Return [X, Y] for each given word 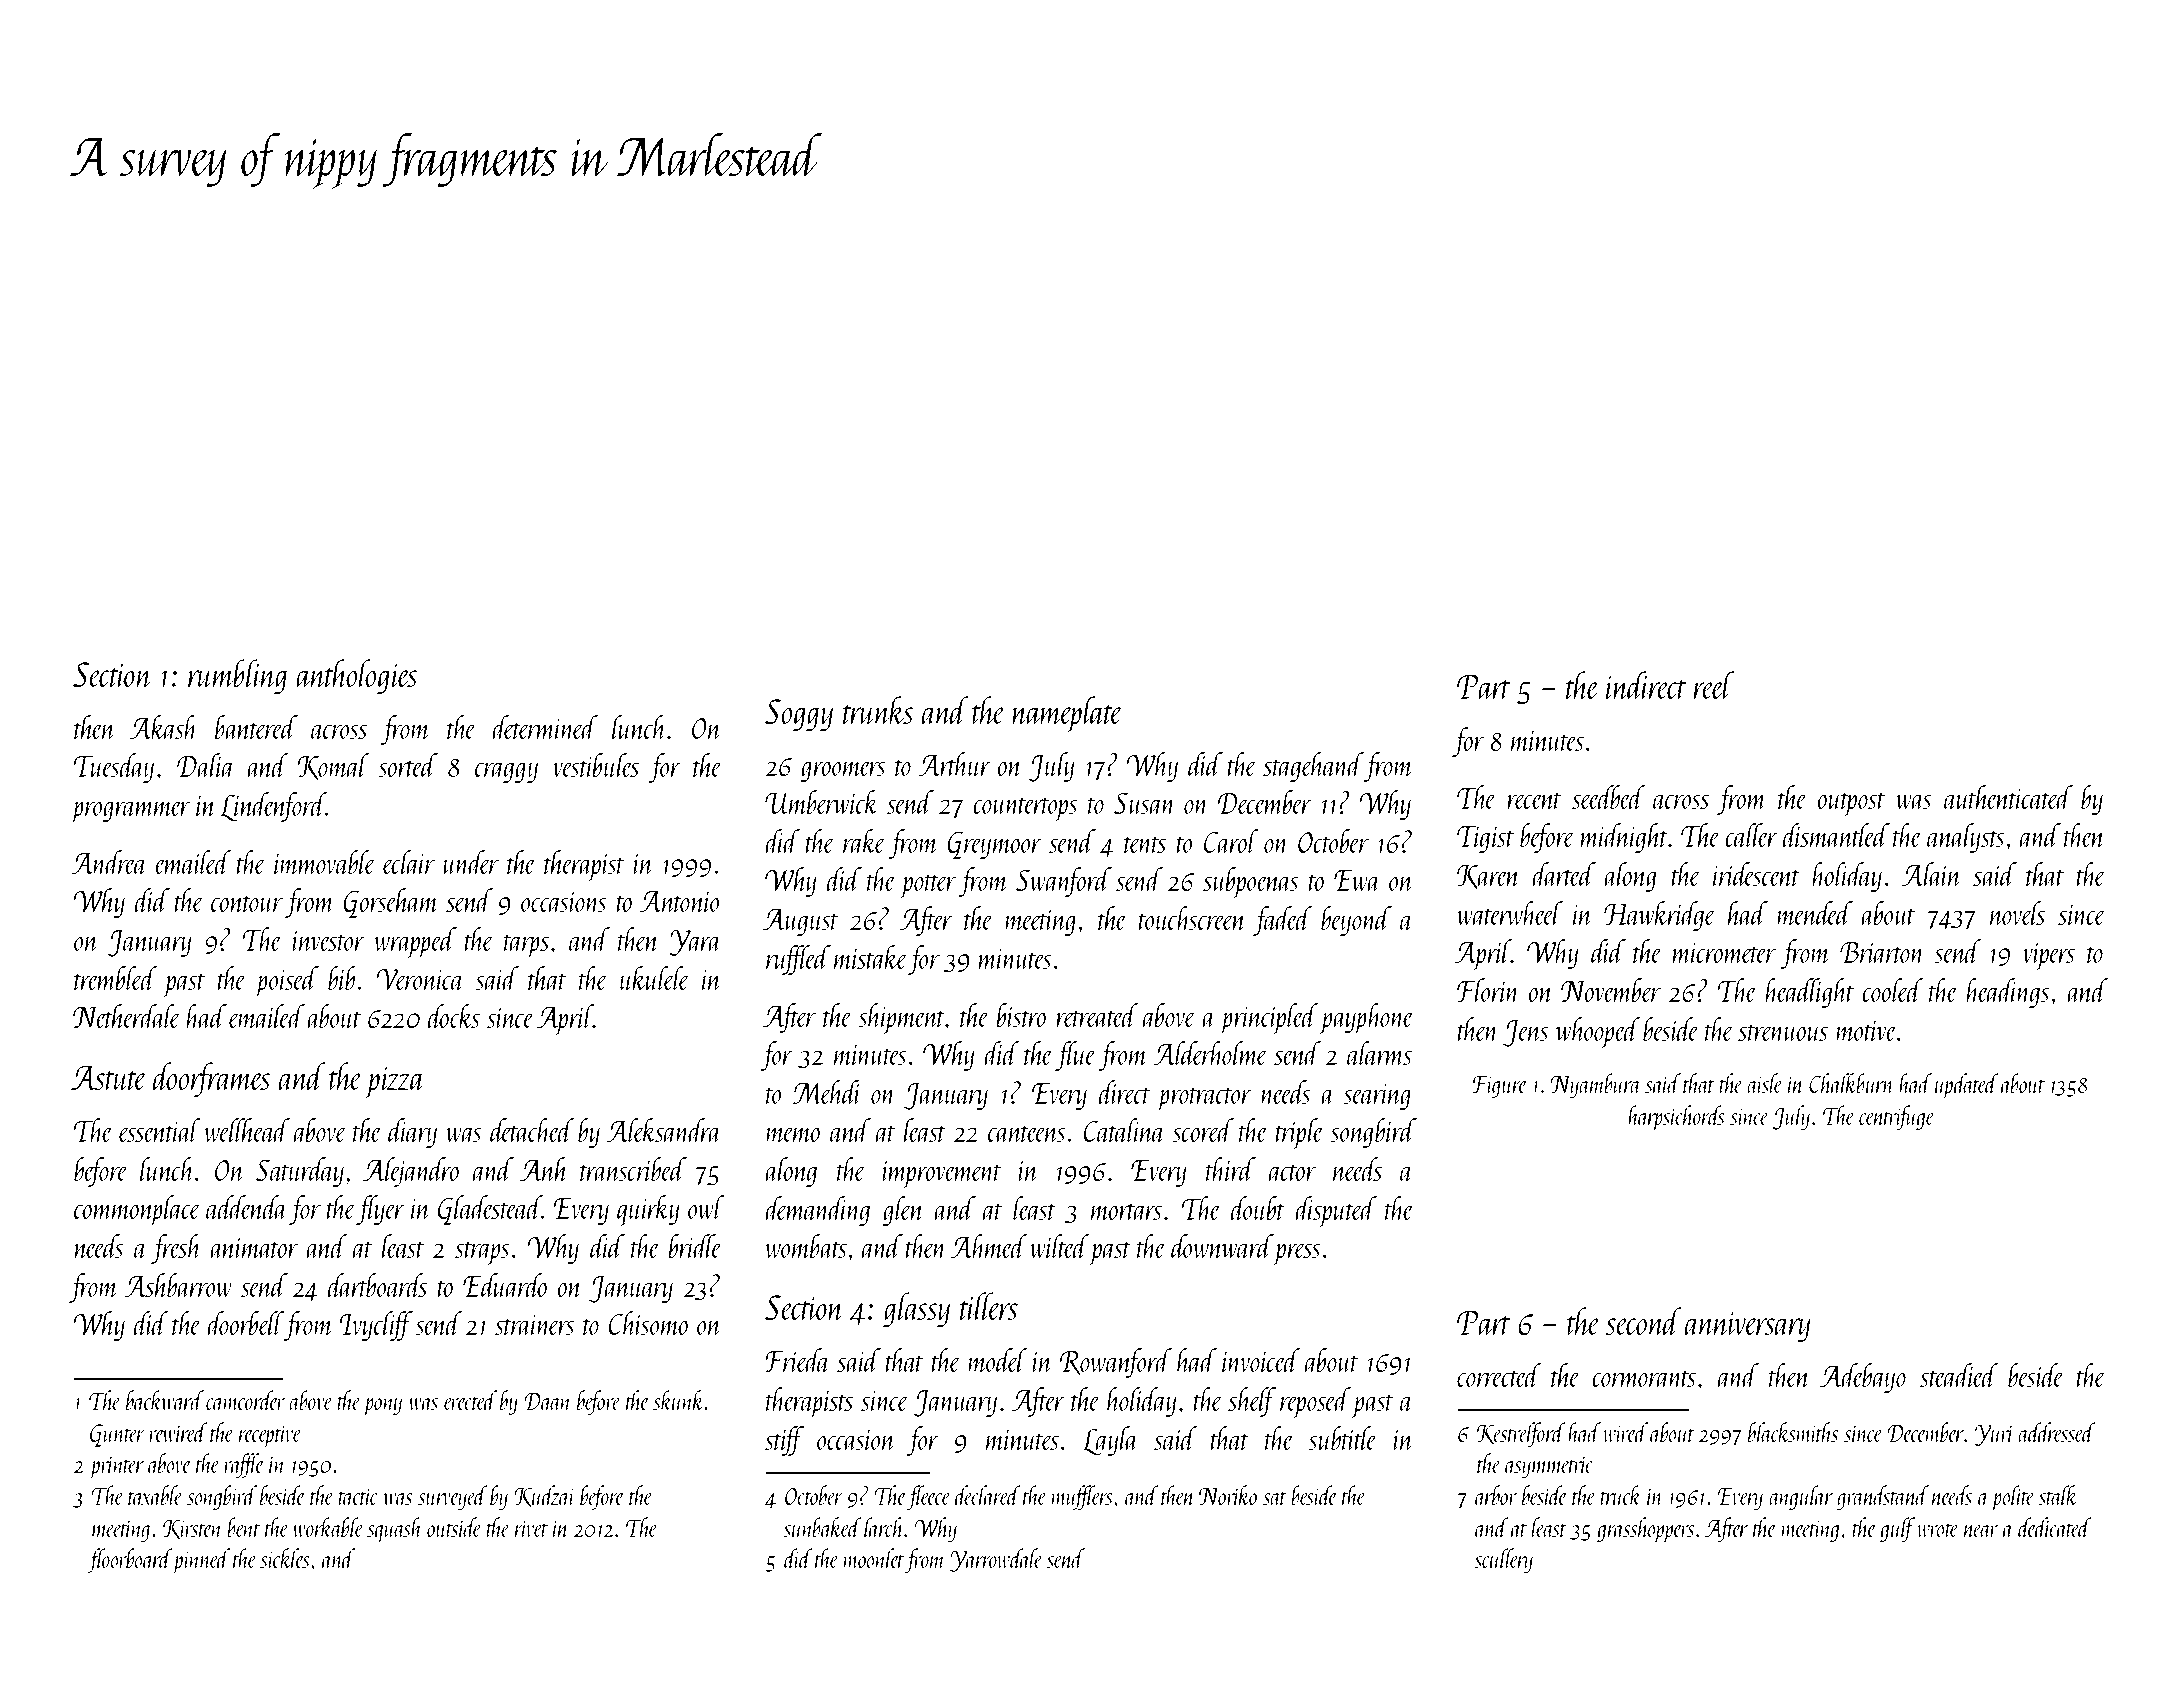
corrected [1499, 1375]
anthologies [357, 676]
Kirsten [193, 1529]
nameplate [1067, 714]
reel [1713, 685]
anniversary [1748, 1326]
